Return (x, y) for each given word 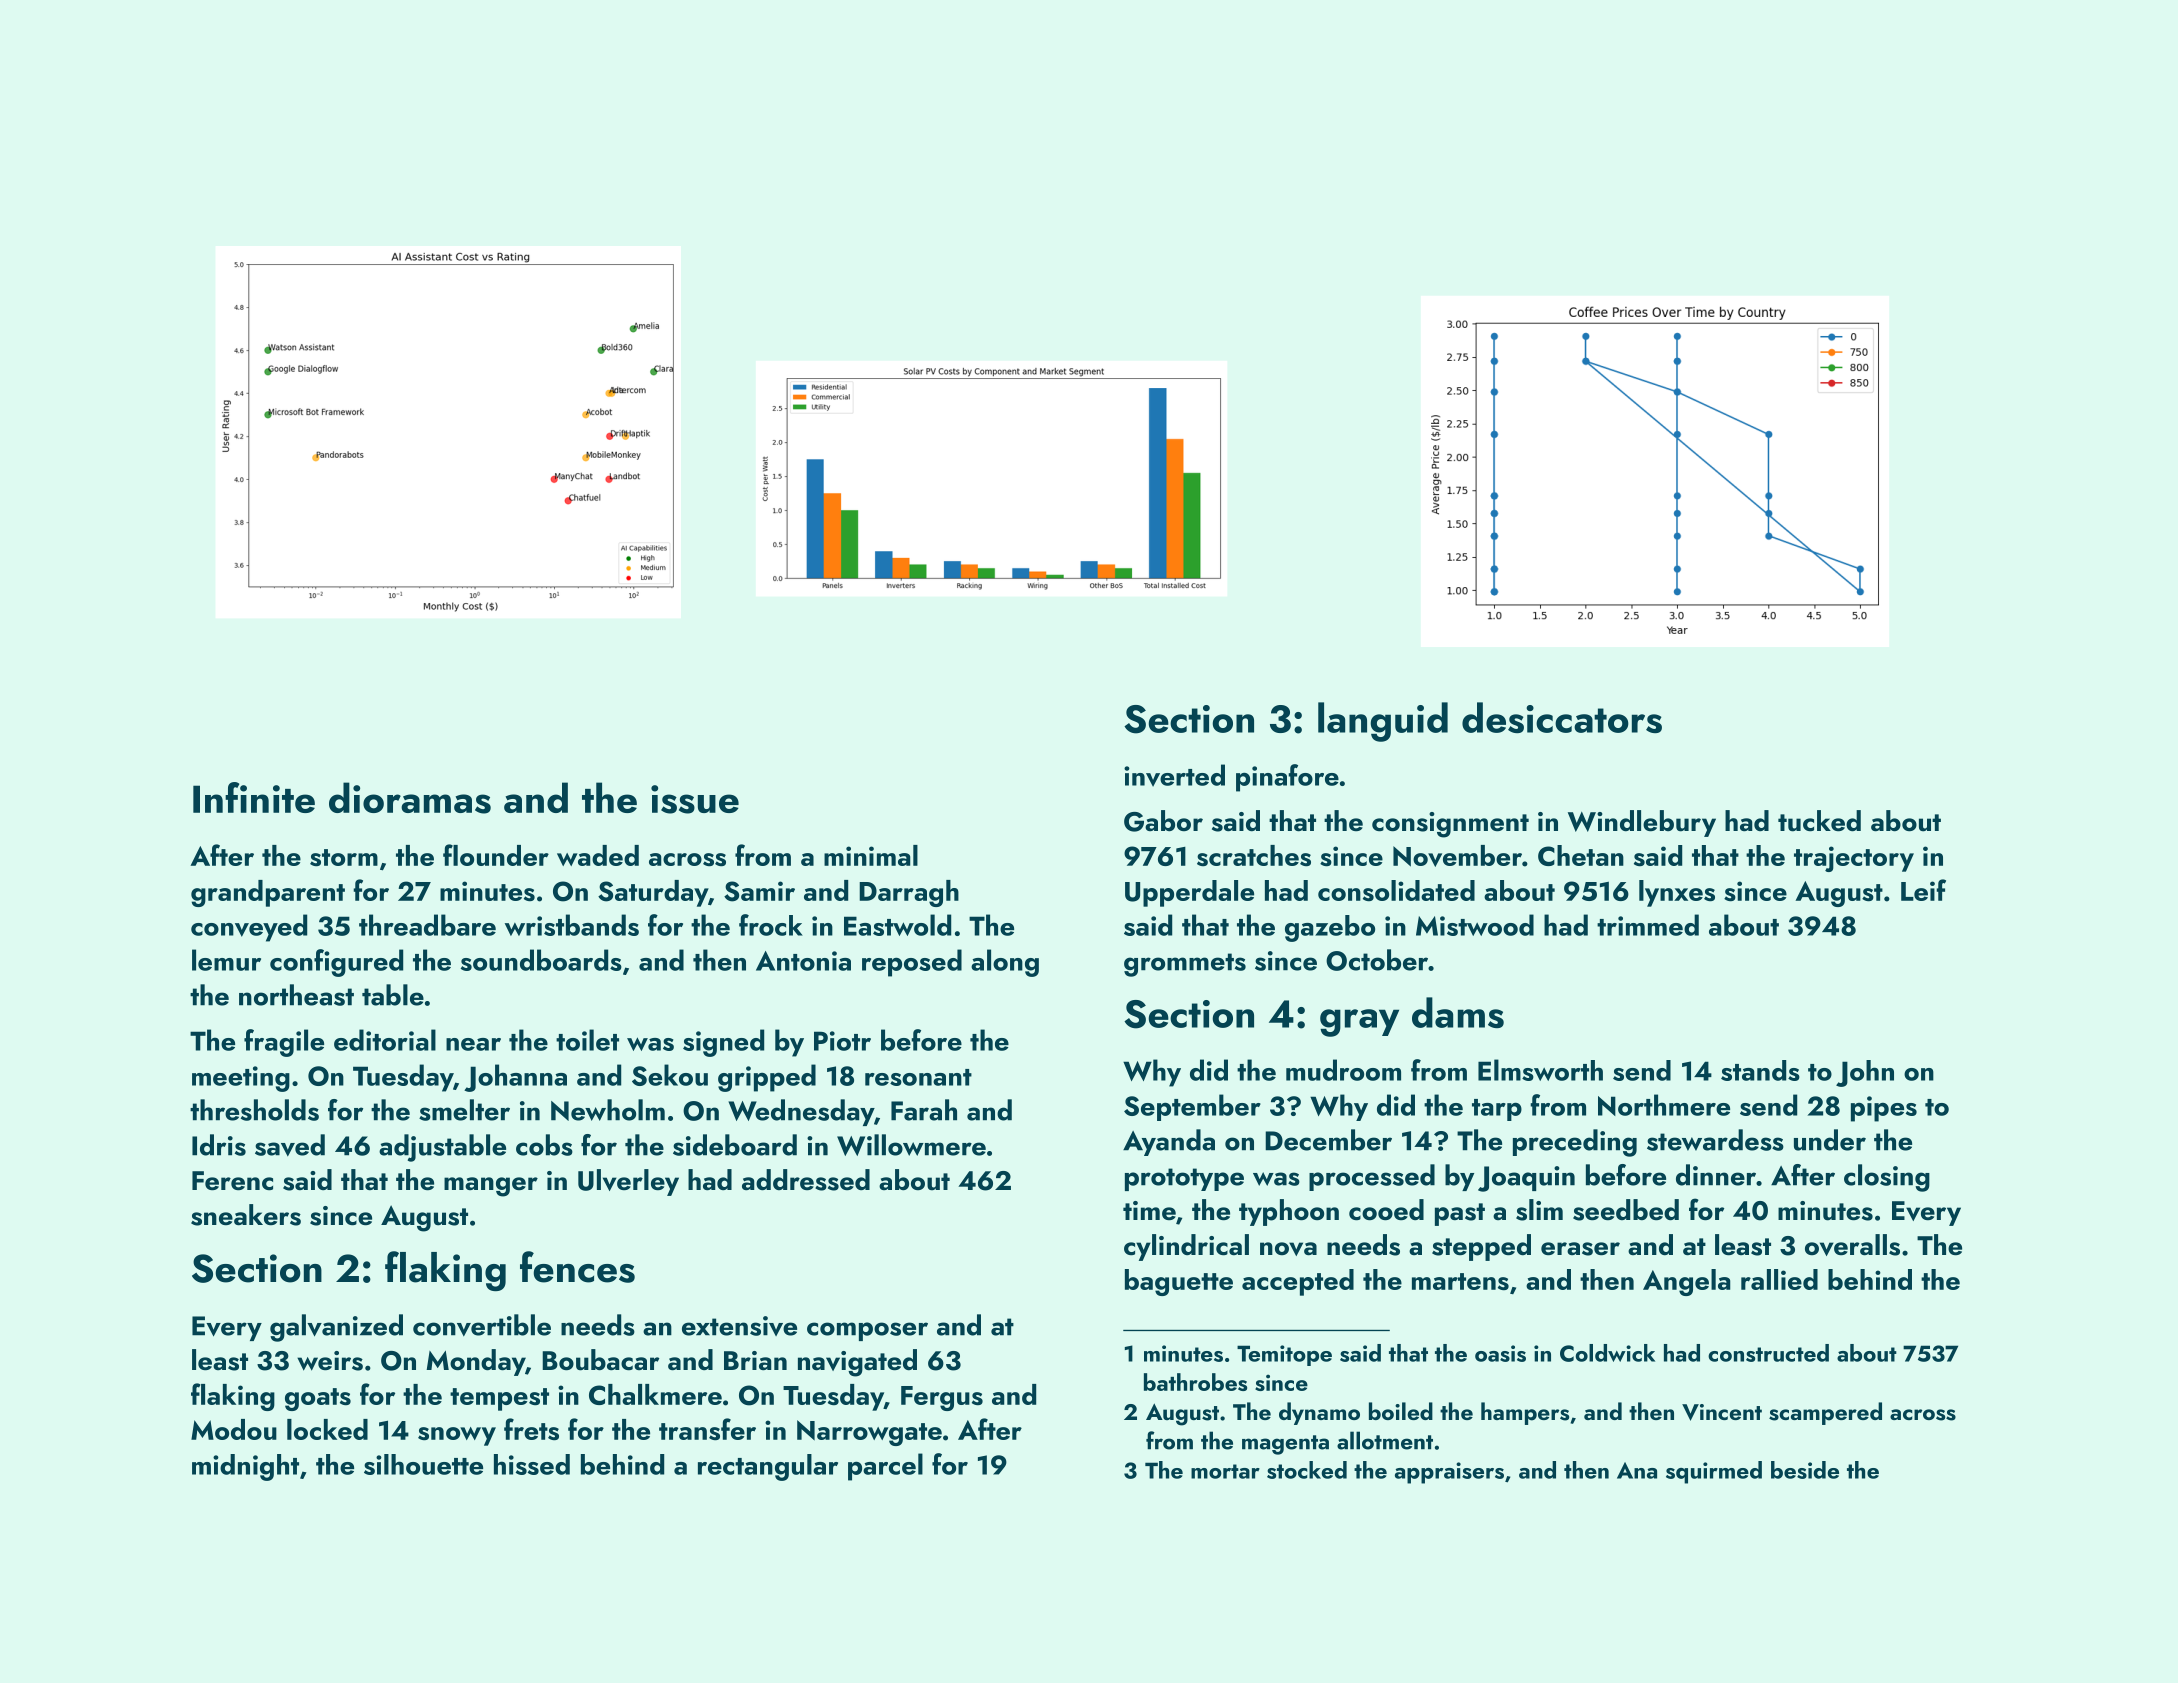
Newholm (608, 1110)
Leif (1923, 890)
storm (344, 858)
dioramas (410, 798)
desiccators (1562, 717)
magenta (1285, 1445)
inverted (1174, 775)
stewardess (1715, 1140)
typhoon (1289, 1212)
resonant (918, 1077)
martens (1460, 1282)
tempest (499, 1399)
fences (577, 1267)
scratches (1254, 856)
